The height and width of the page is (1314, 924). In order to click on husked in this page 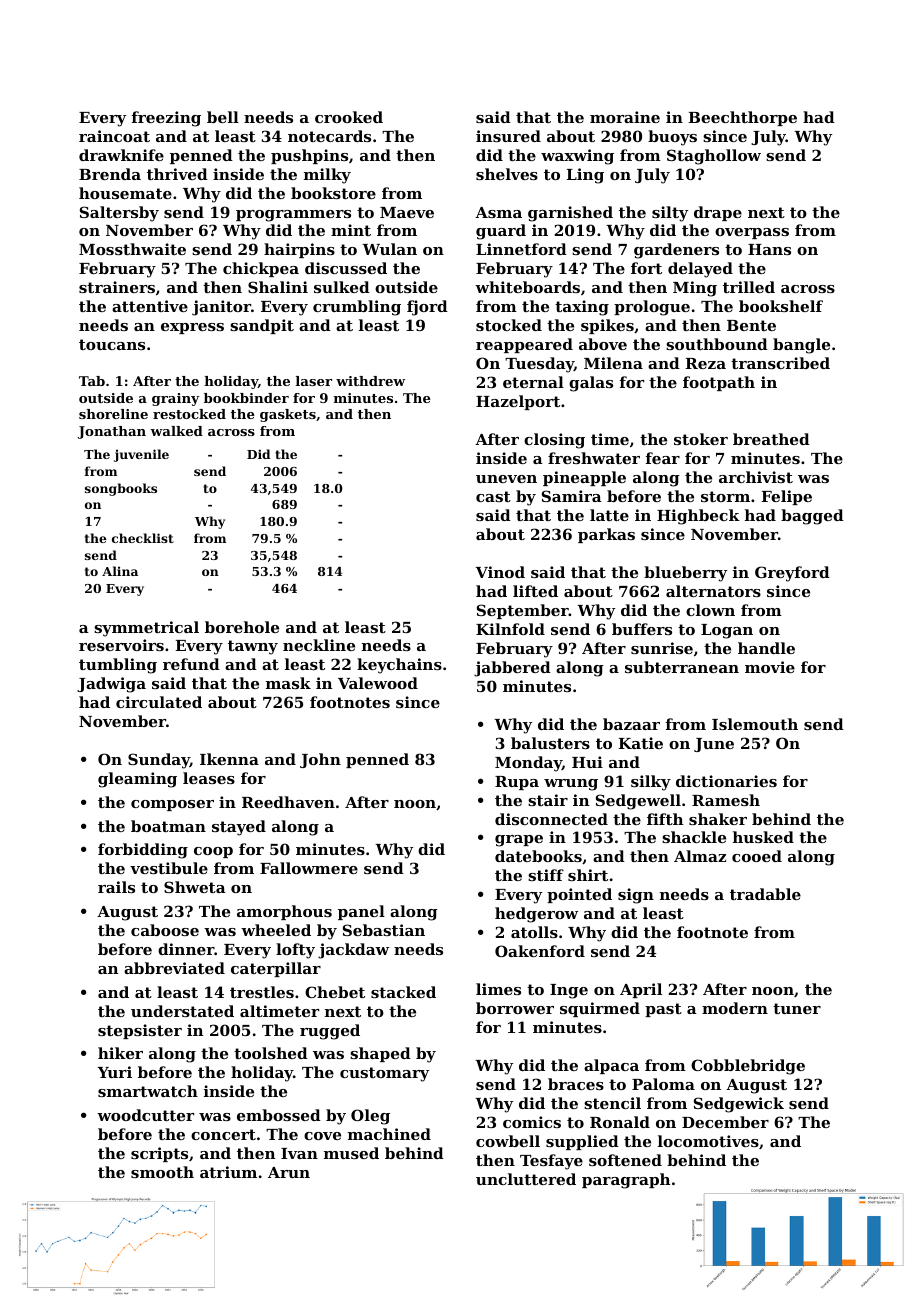, I will do `click(763, 837)`.
